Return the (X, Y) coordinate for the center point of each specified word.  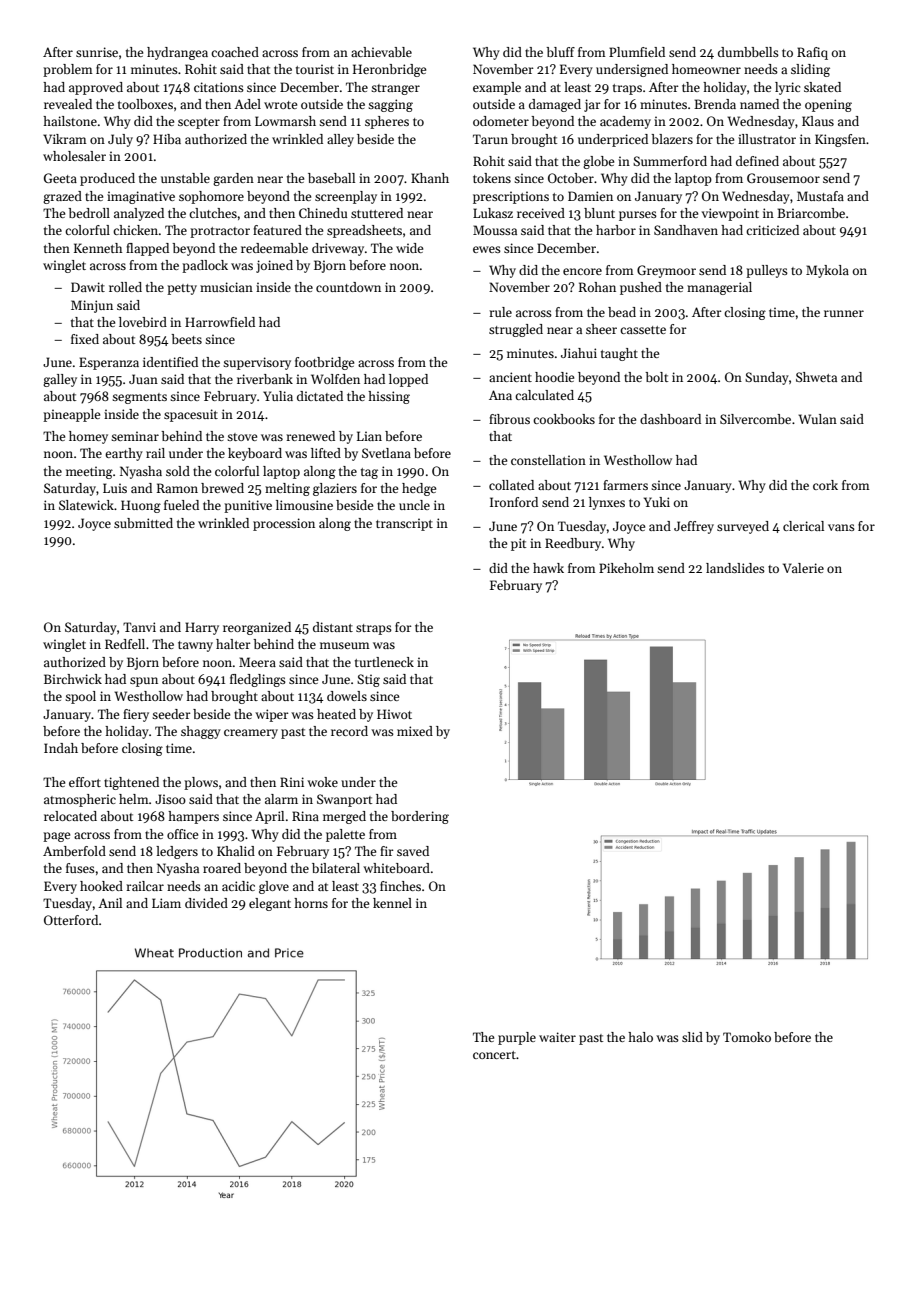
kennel (392, 903)
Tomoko (747, 1037)
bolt (656, 377)
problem (68, 70)
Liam (166, 903)
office (182, 834)
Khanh (430, 178)
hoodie (554, 377)
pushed (641, 288)
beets (186, 339)
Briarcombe (811, 213)
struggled (516, 330)
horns (311, 903)
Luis (115, 488)
